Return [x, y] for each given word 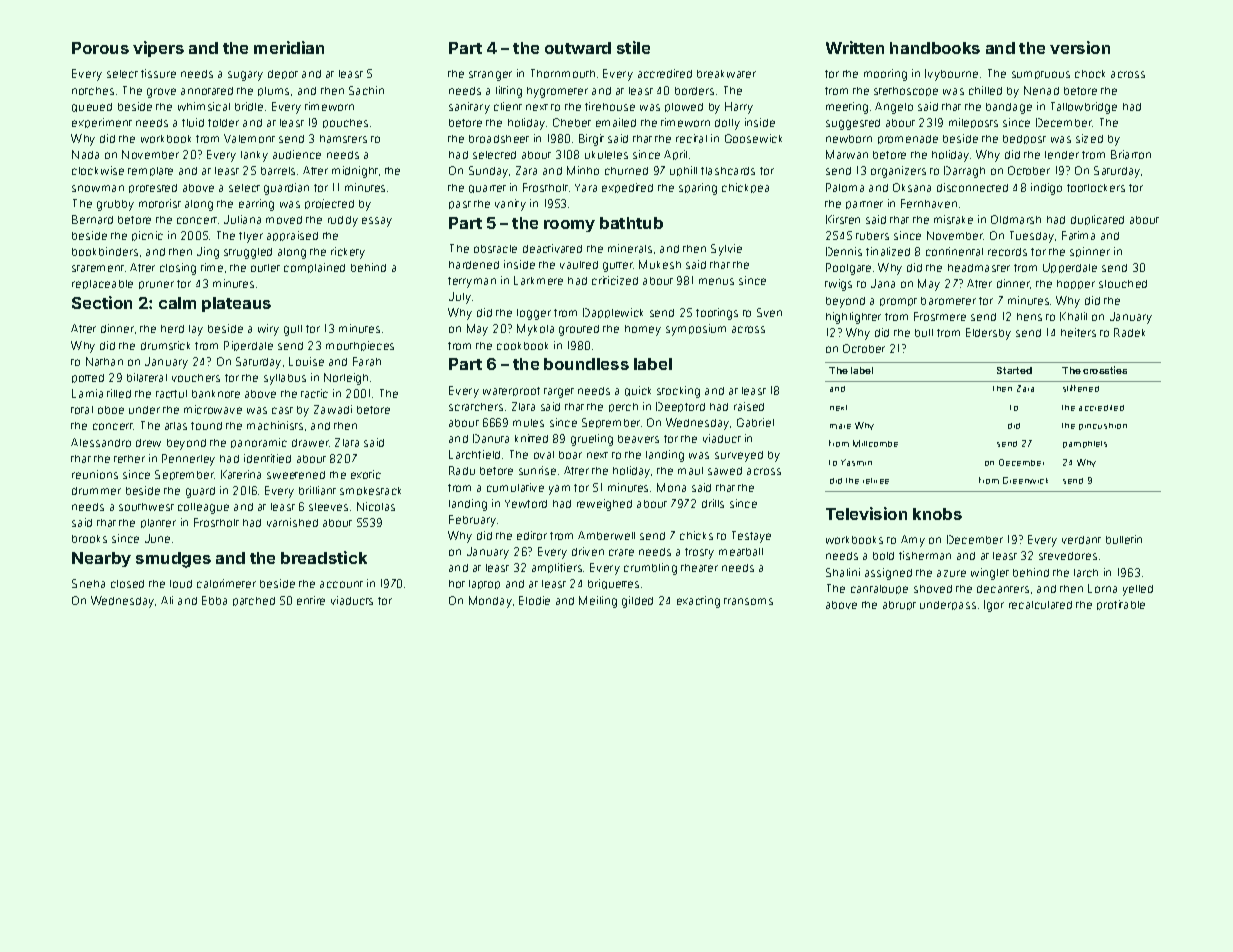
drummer [96, 491]
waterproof [511, 391]
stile [633, 47]
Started [1014, 370]
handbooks [935, 48]
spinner [1090, 252]
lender [1062, 155]
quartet [487, 189]
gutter [618, 267]
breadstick [324, 557]
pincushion [1103, 426]
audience [297, 154]
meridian [289, 47]
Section [102, 302]
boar [570, 455]
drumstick [165, 345]
